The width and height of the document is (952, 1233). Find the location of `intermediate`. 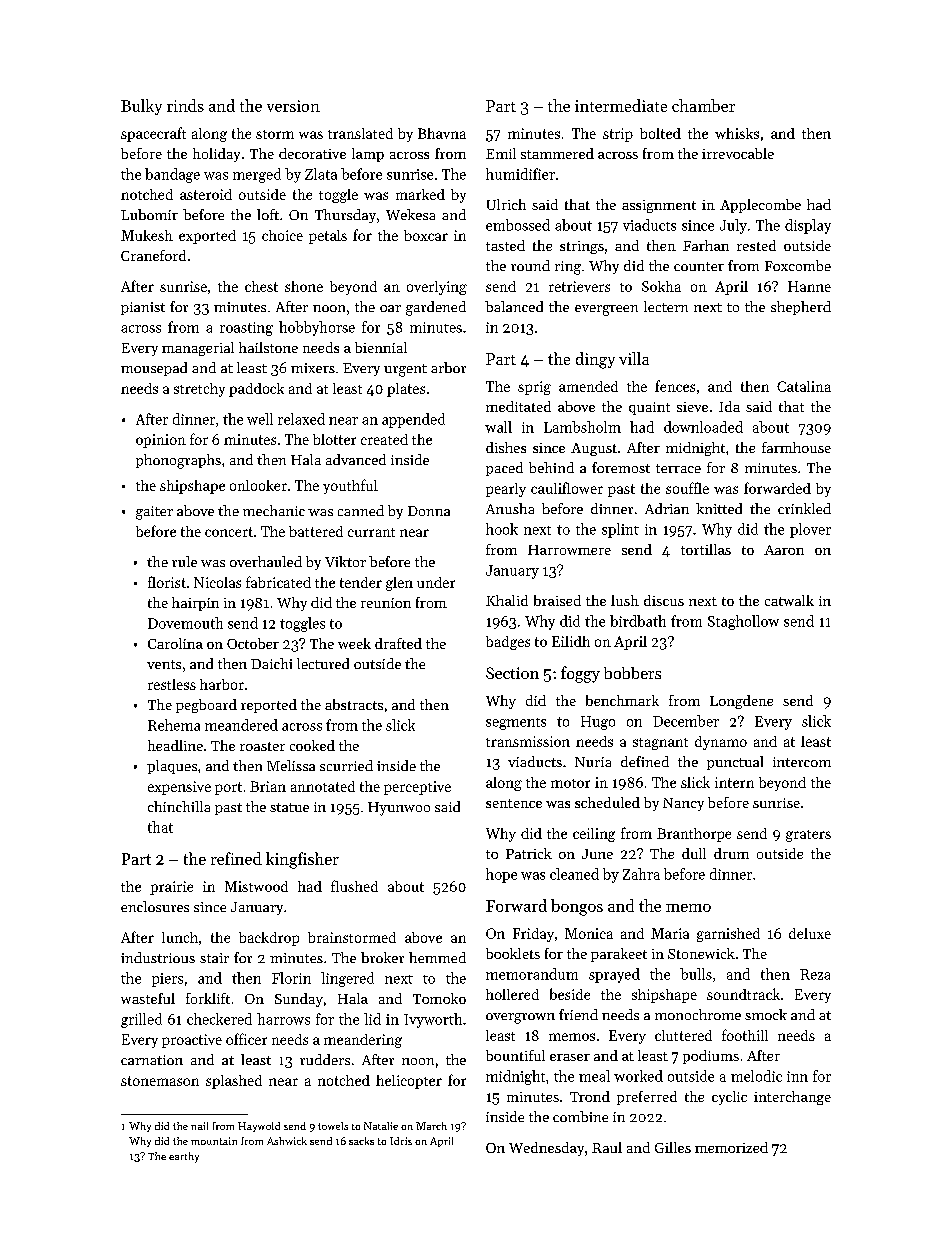

intermediate is located at coordinates (621, 105).
